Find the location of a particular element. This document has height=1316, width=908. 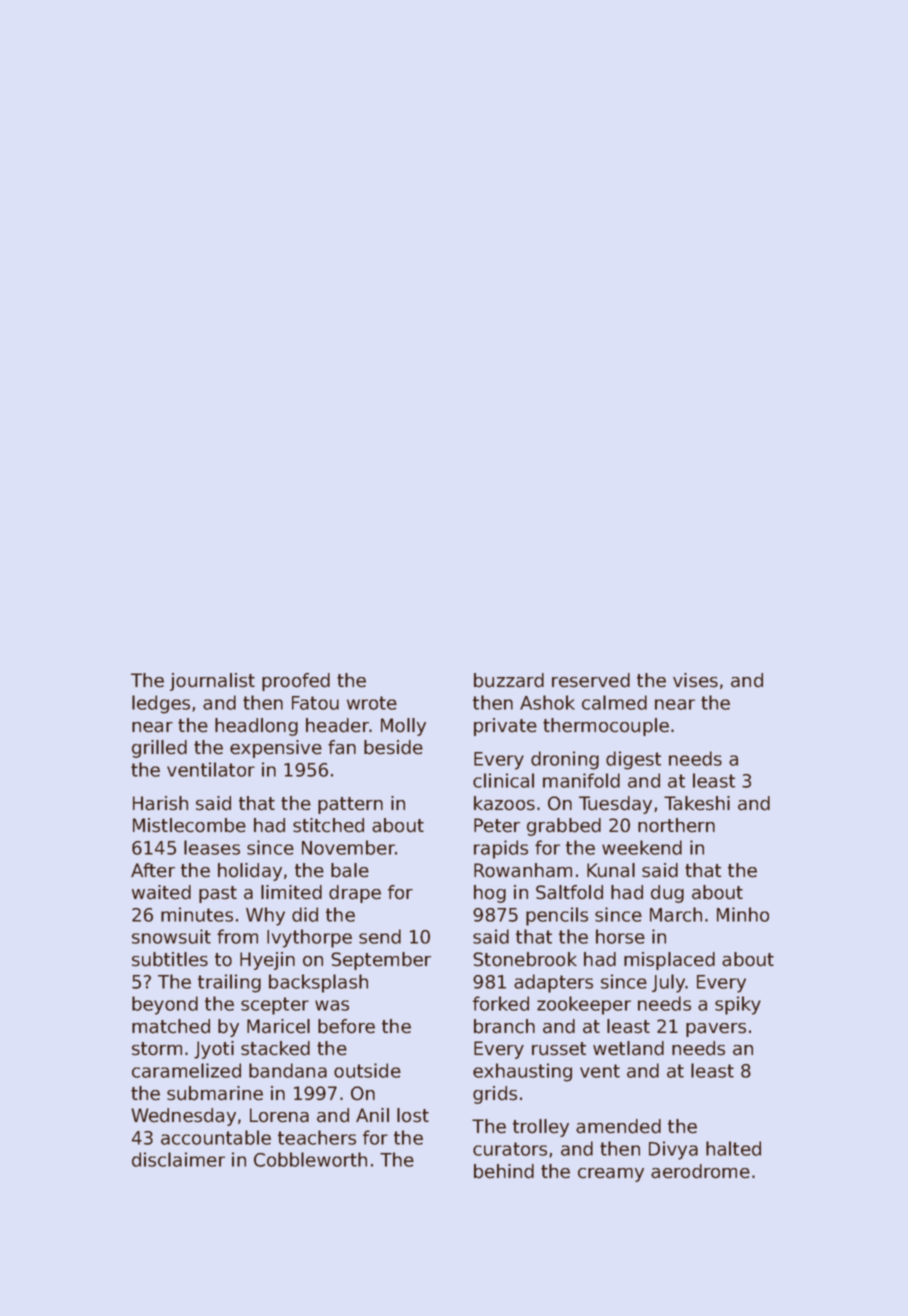

reserved is located at coordinates (591, 680).
